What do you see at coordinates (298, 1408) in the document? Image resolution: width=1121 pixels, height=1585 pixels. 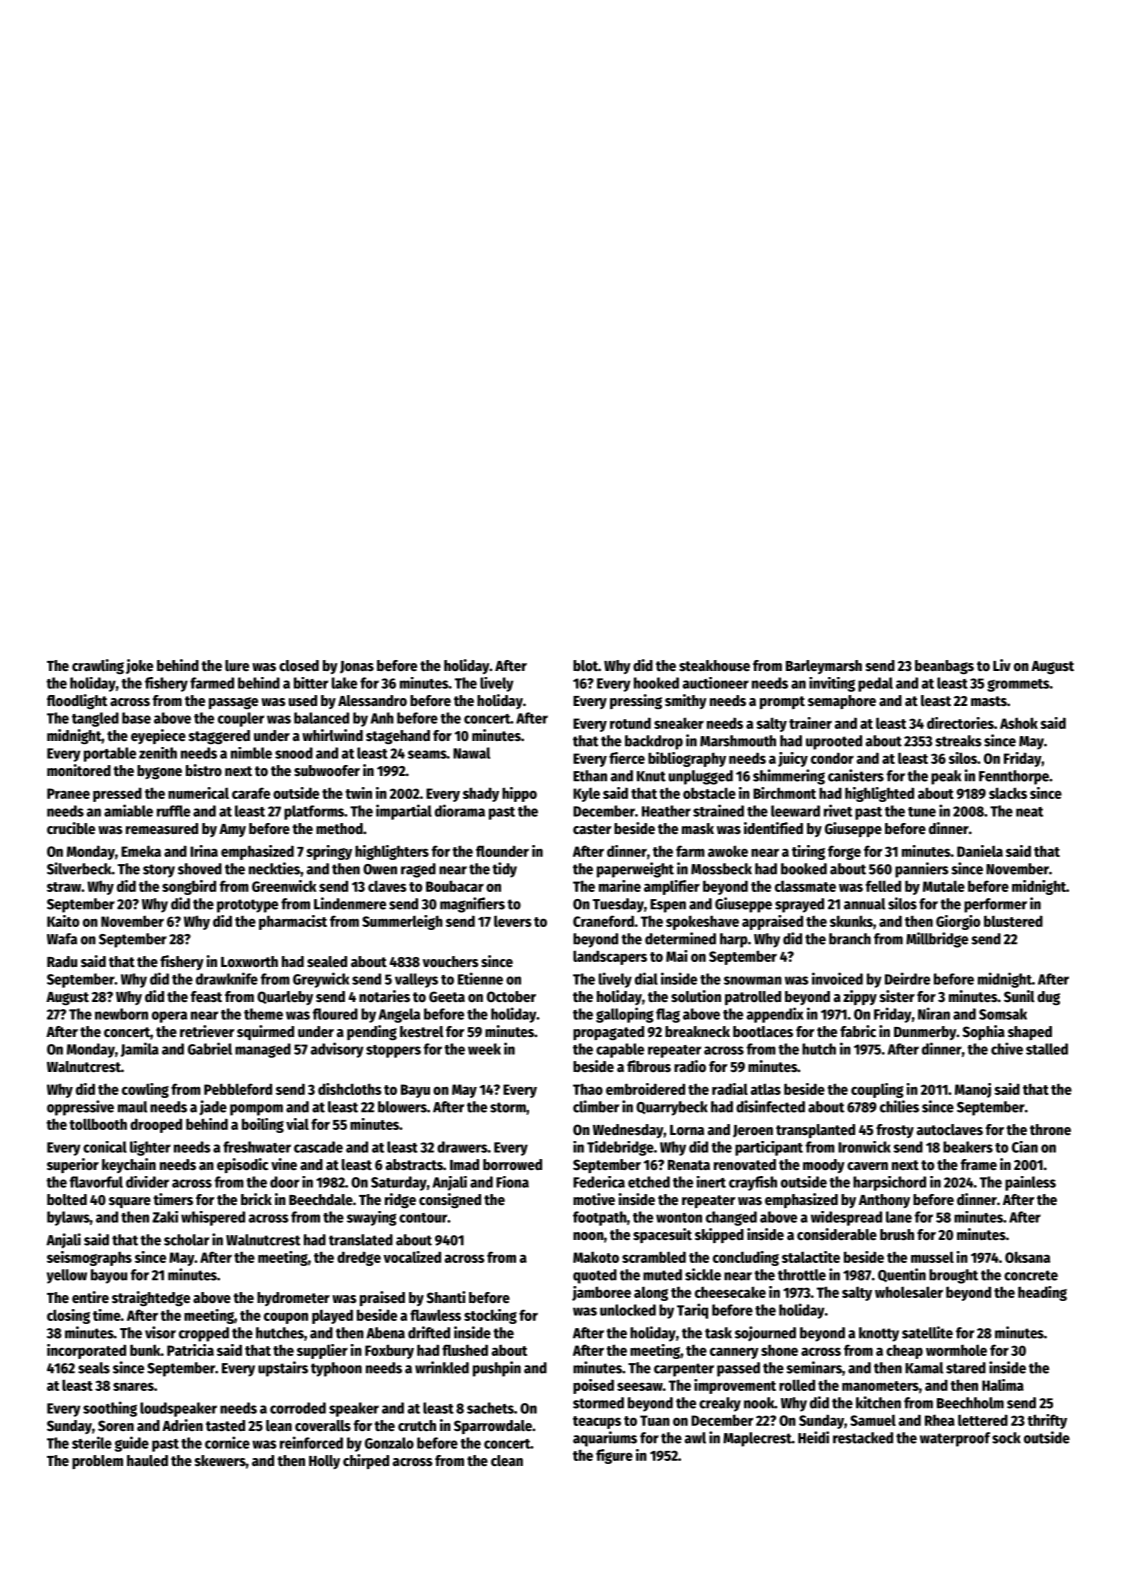 I see `corroded` at bounding box center [298, 1408].
